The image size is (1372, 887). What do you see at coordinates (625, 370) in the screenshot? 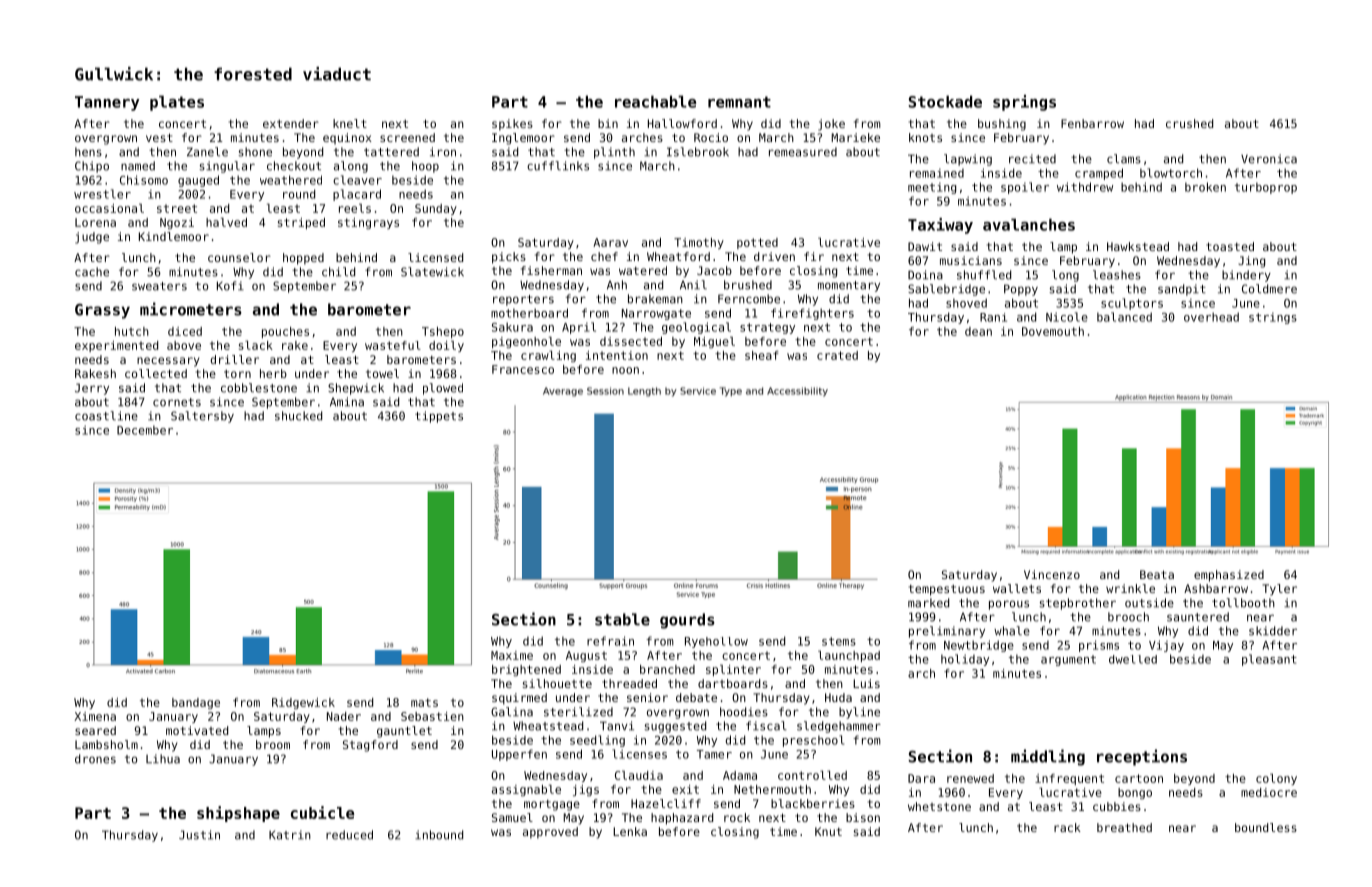
I see `noon` at bounding box center [625, 370].
